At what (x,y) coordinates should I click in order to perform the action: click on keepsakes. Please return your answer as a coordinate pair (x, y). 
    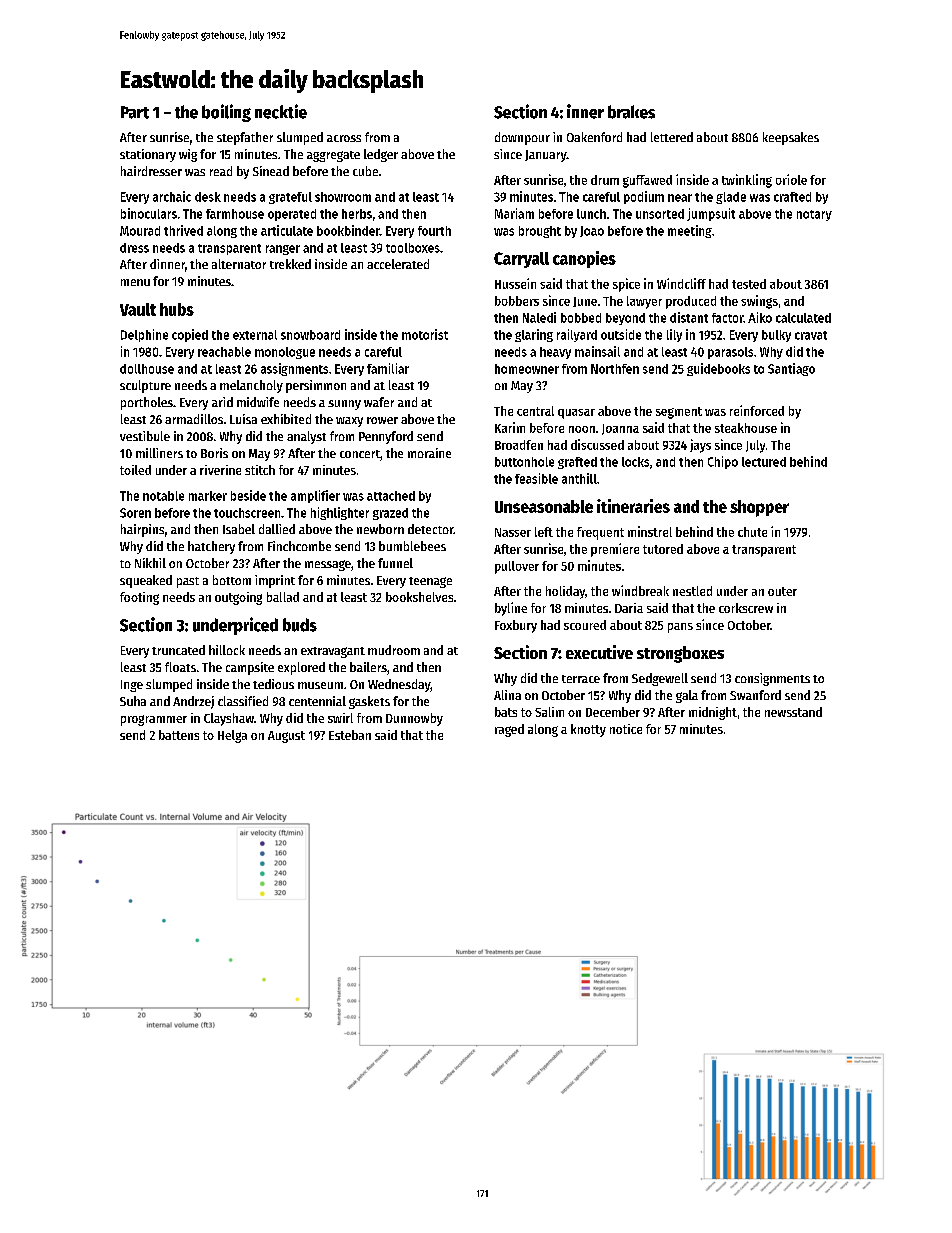
    Looking at the image, I should click on (791, 138).
